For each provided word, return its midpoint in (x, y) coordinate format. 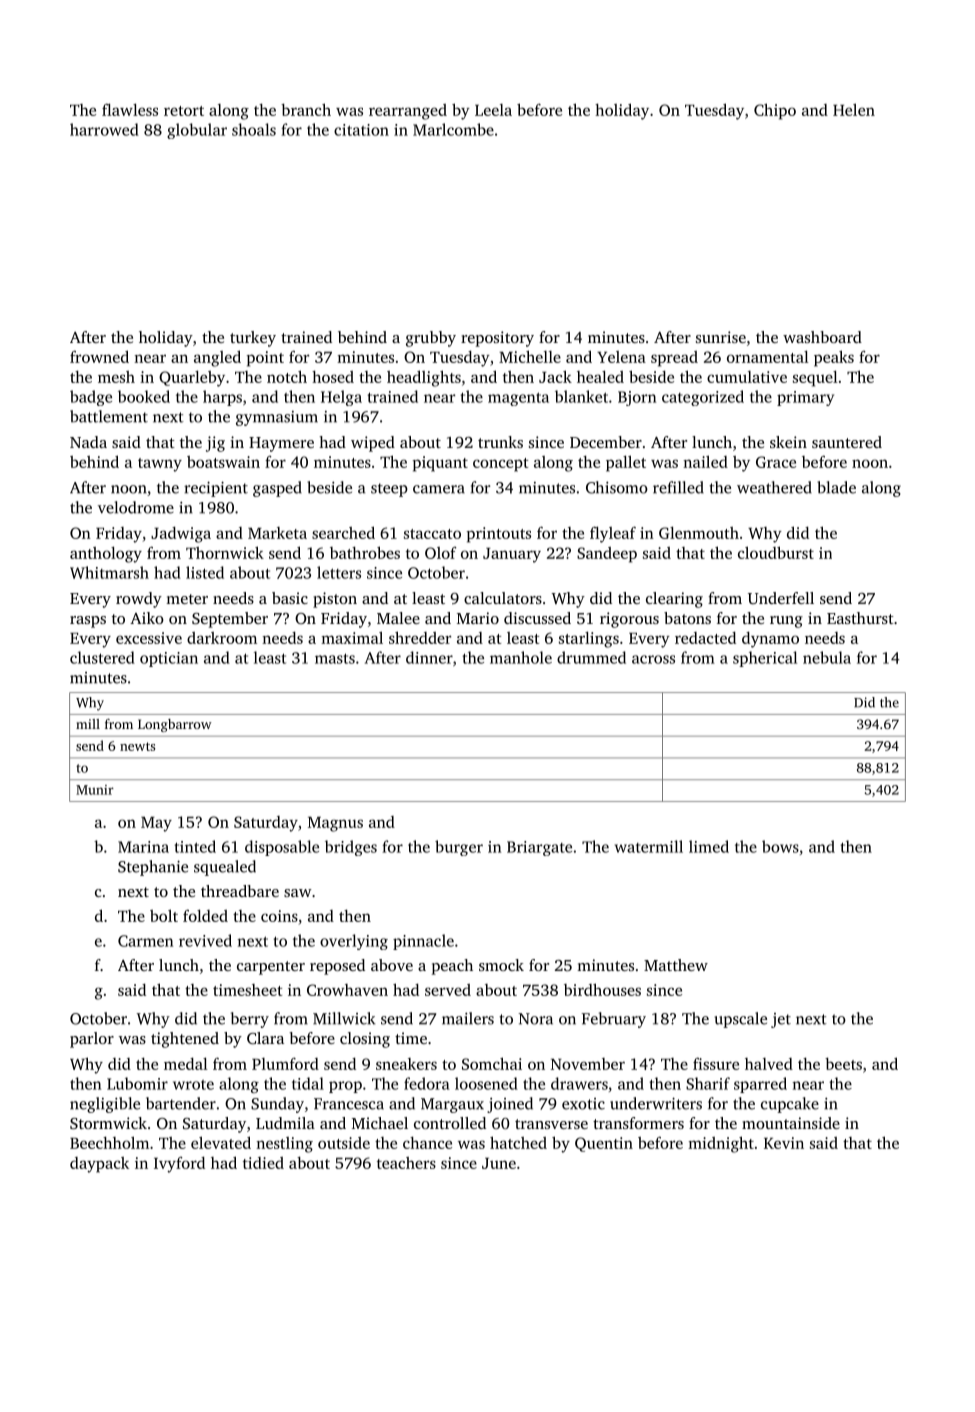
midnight (721, 1144)
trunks (500, 442)
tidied (263, 1163)
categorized (703, 398)
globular (197, 131)
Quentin (604, 1144)
